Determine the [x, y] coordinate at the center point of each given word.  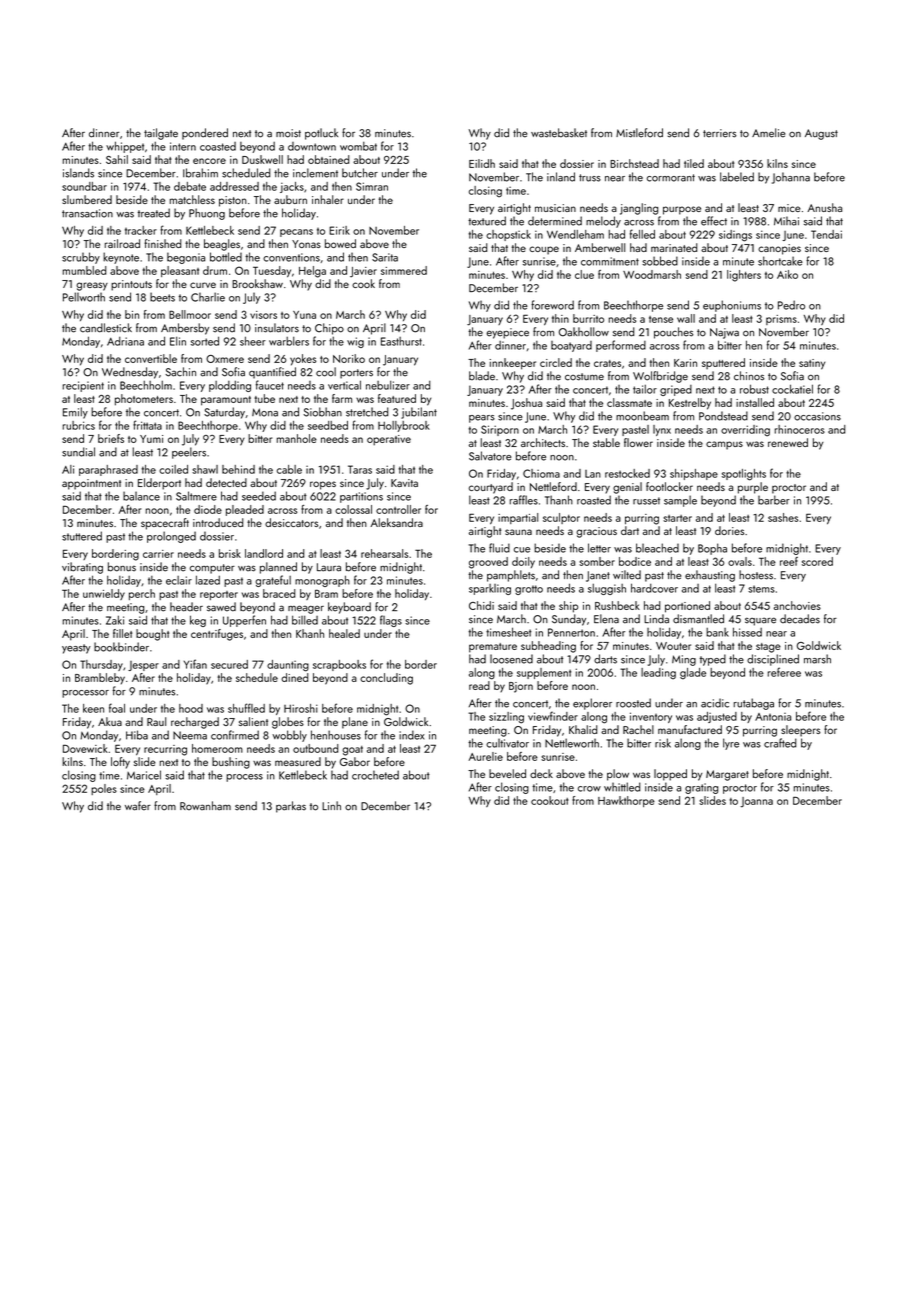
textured [487, 221]
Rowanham [205, 806]
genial [627, 488]
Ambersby [185, 329]
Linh [331, 805]
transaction [87, 213]
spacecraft [165, 524]
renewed [788, 442]
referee [784, 672]
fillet [122, 633]
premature [493, 648]
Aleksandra [396, 522]
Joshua [526, 404]
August [821, 134]
